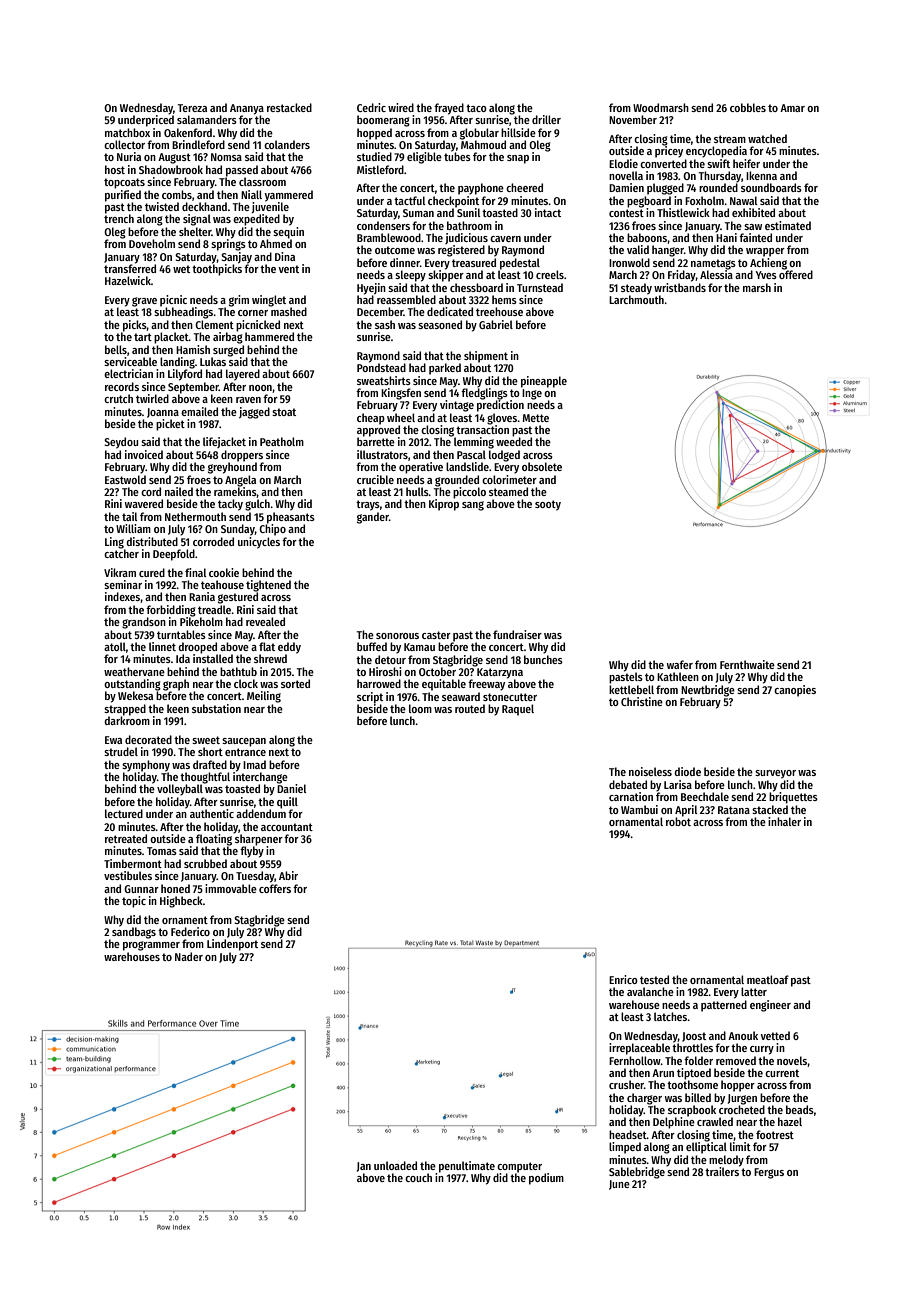  What do you see at coordinates (395, 1165) in the page?
I see `unloaded` at bounding box center [395, 1165].
